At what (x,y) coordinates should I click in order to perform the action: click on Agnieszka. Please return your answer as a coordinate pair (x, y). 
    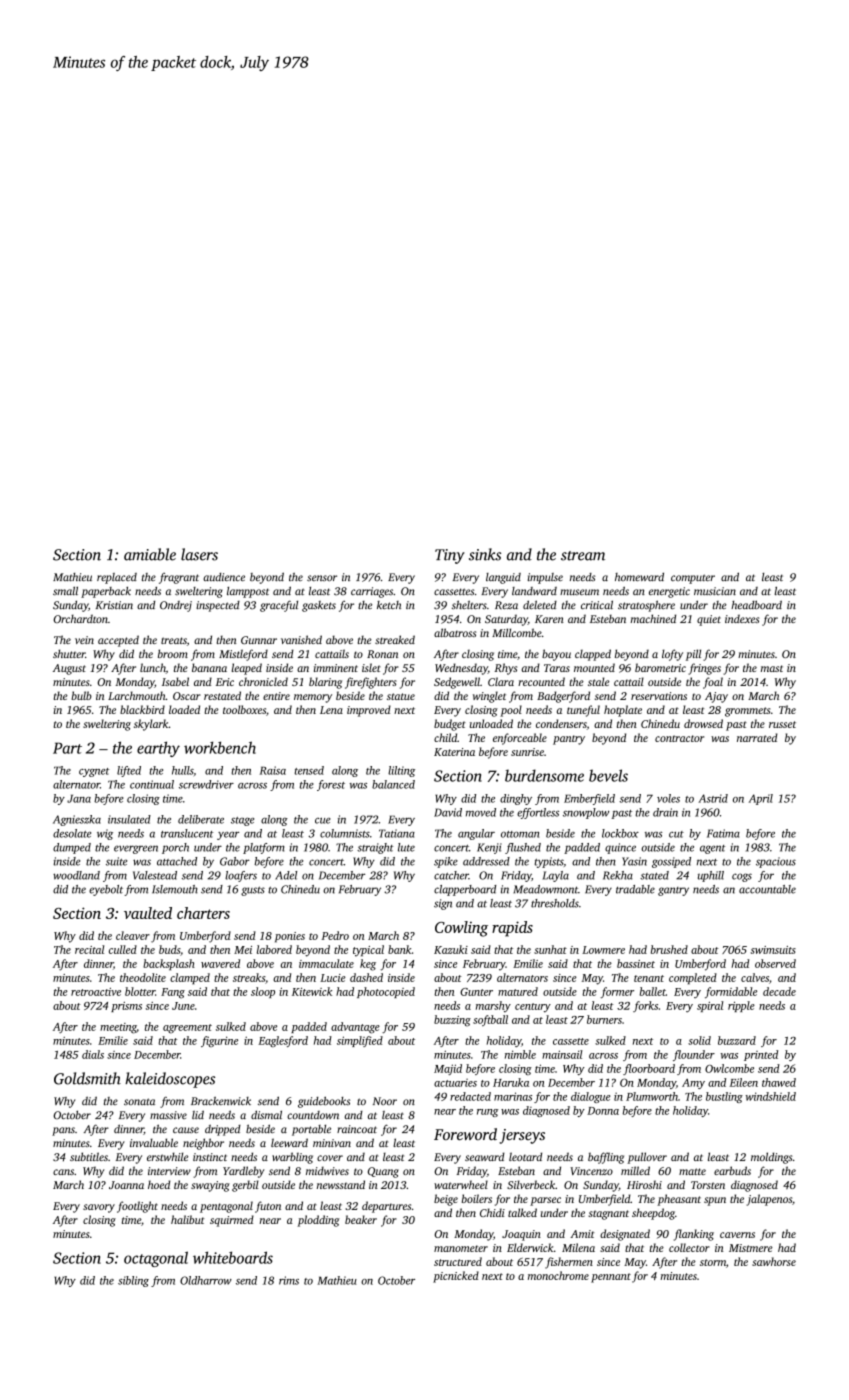
    Looking at the image, I should click on (77, 820).
